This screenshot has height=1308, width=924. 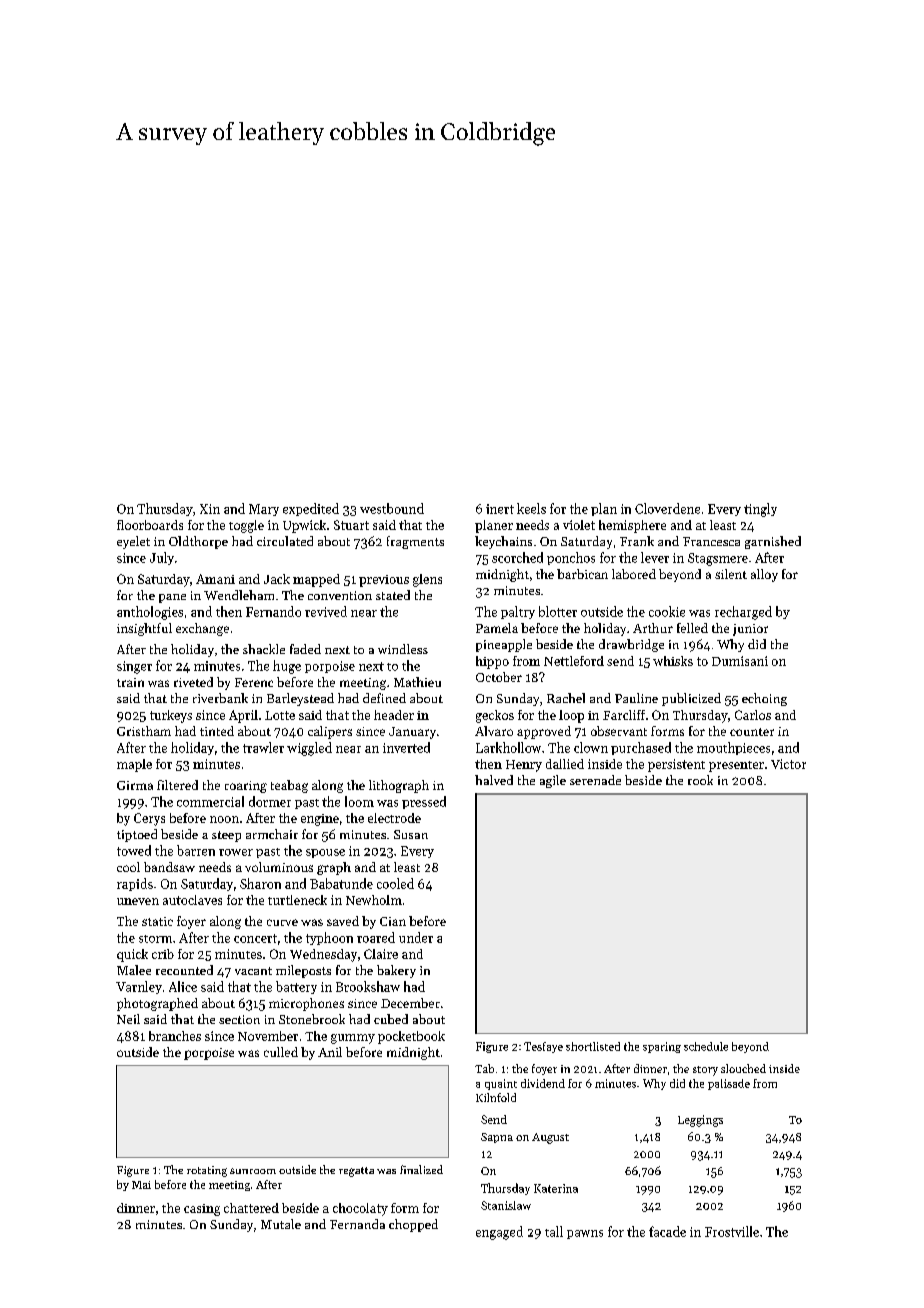 I want to click on casing, so click(x=202, y=1210).
